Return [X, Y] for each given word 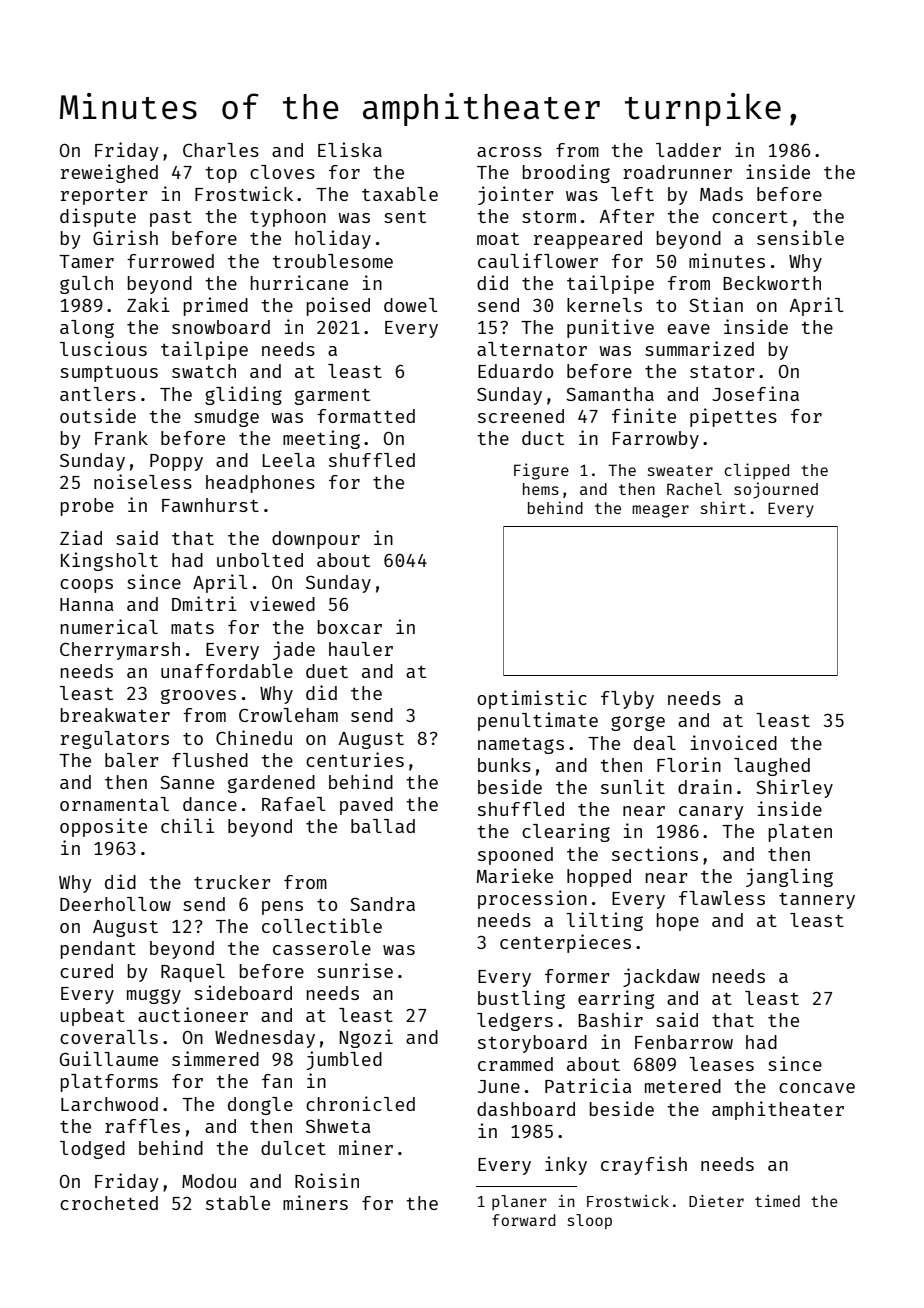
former [577, 976]
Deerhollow [115, 904]
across [509, 152]
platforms [109, 1083]
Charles [221, 150]
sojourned [776, 490]
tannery [817, 900]
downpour [316, 540]
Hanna [87, 604]
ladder [688, 150]
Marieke [515, 875]
